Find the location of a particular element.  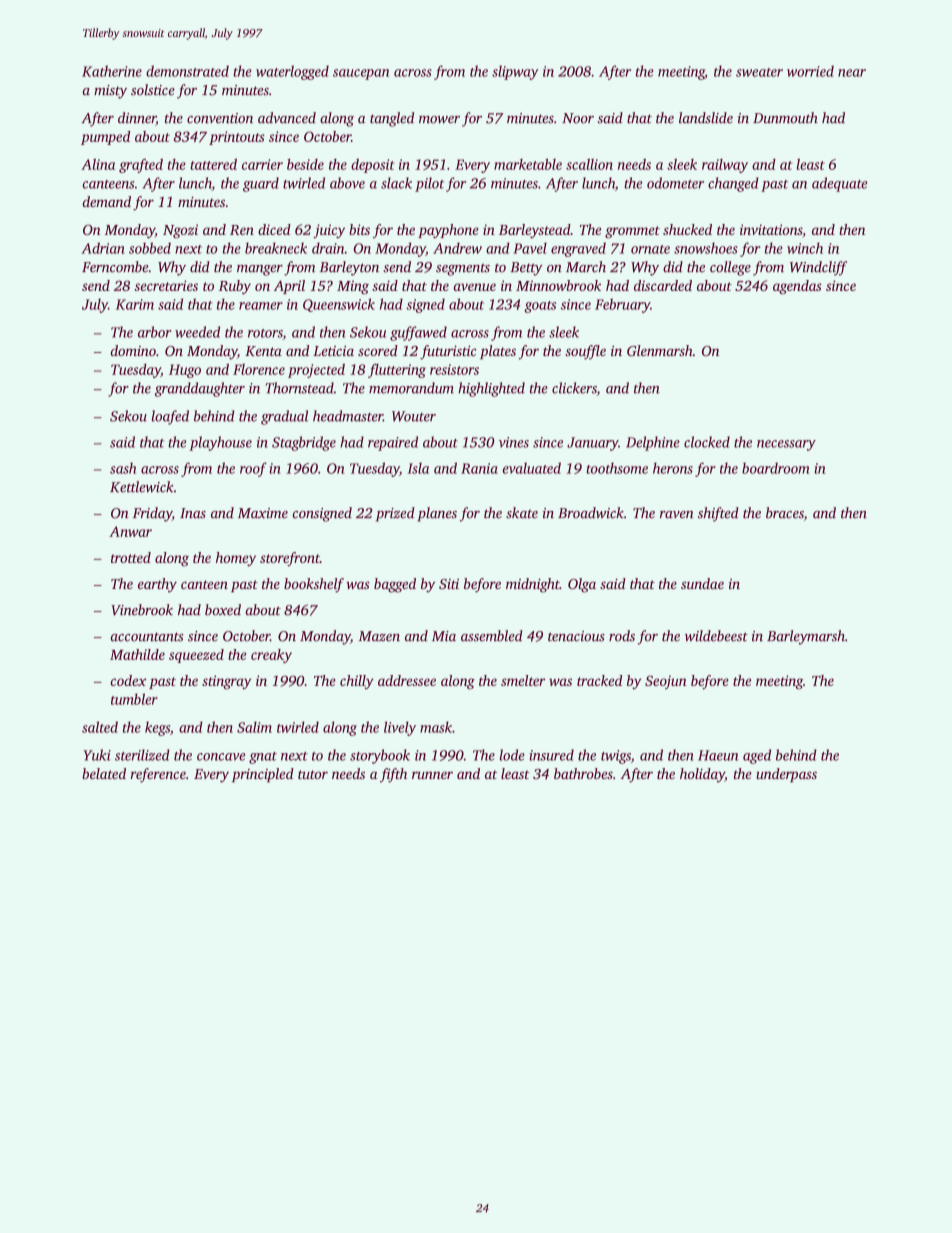

guard is located at coordinates (261, 184).
